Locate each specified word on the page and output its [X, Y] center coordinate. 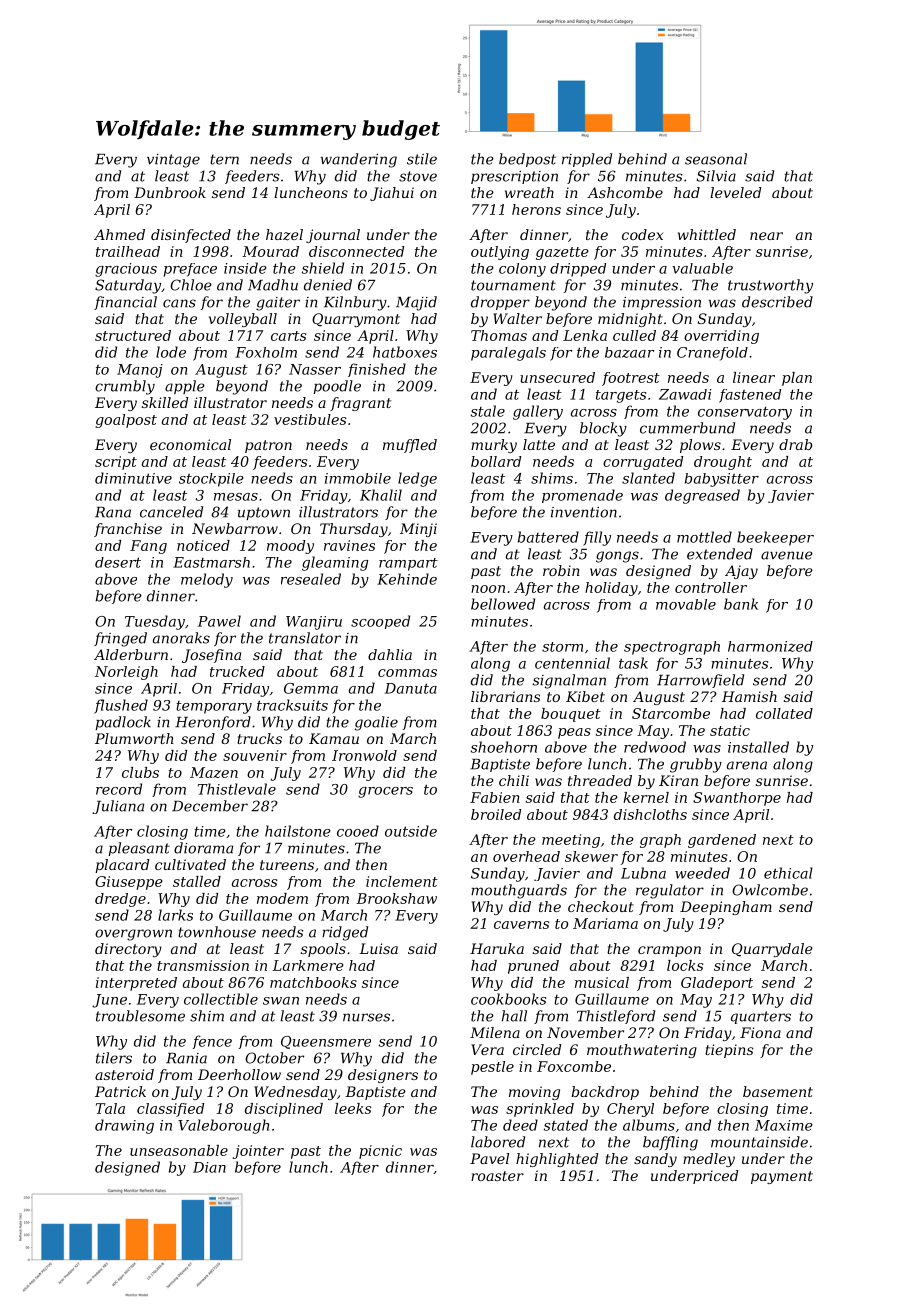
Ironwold [364, 755]
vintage [173, 161]
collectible [221, 999]
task [633, 663]
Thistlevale [237, 789]
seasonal [716, 159]
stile [422, 159]
